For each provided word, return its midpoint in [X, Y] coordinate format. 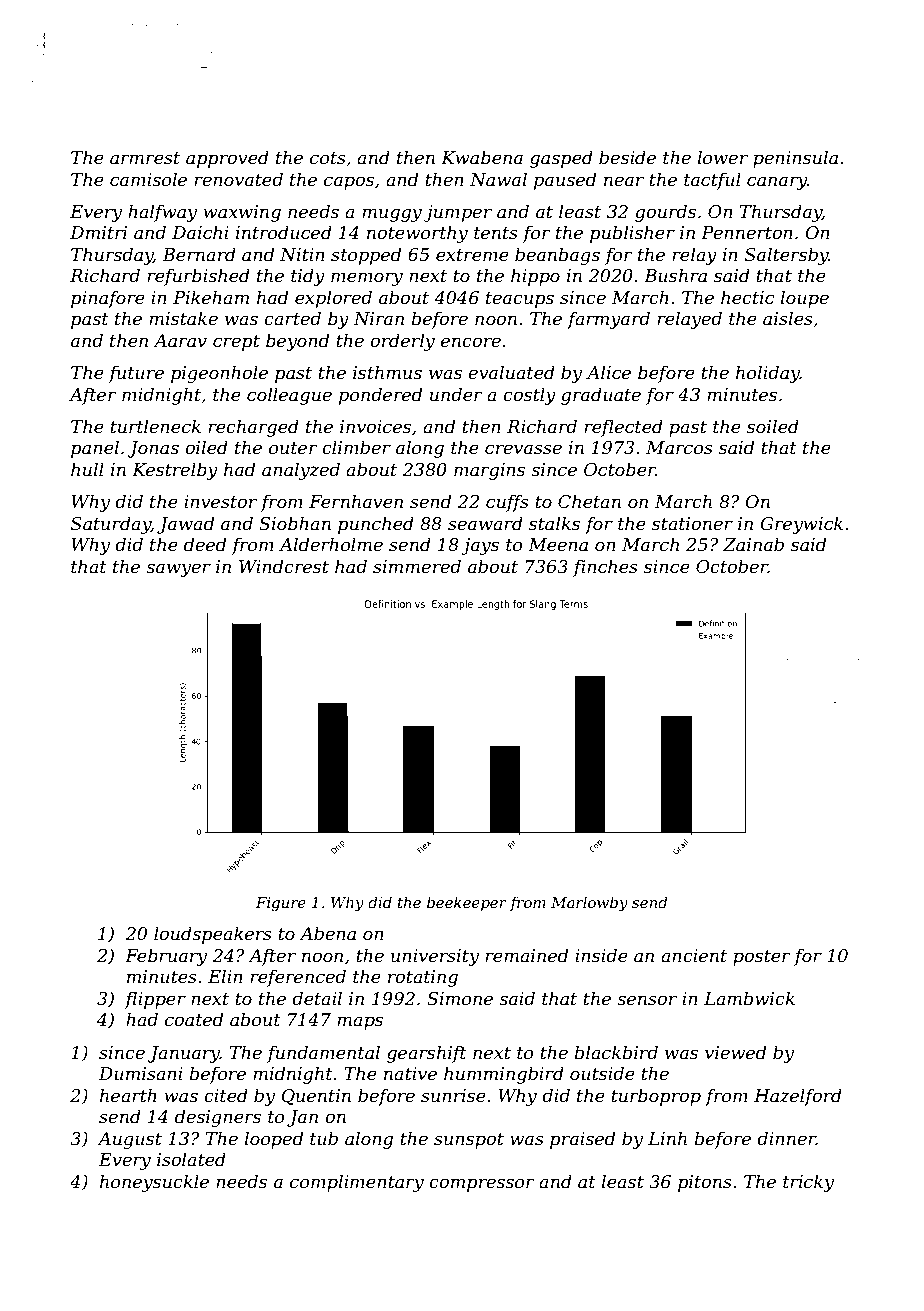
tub [324, 1138]
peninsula [795, 159]
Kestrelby [175, 471]
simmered [417, 566]
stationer [692, 524]
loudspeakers [213, 935]
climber [356, 447]
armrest [145, 158]
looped [273, 1140]
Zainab [753, 544]
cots [328, 158]
